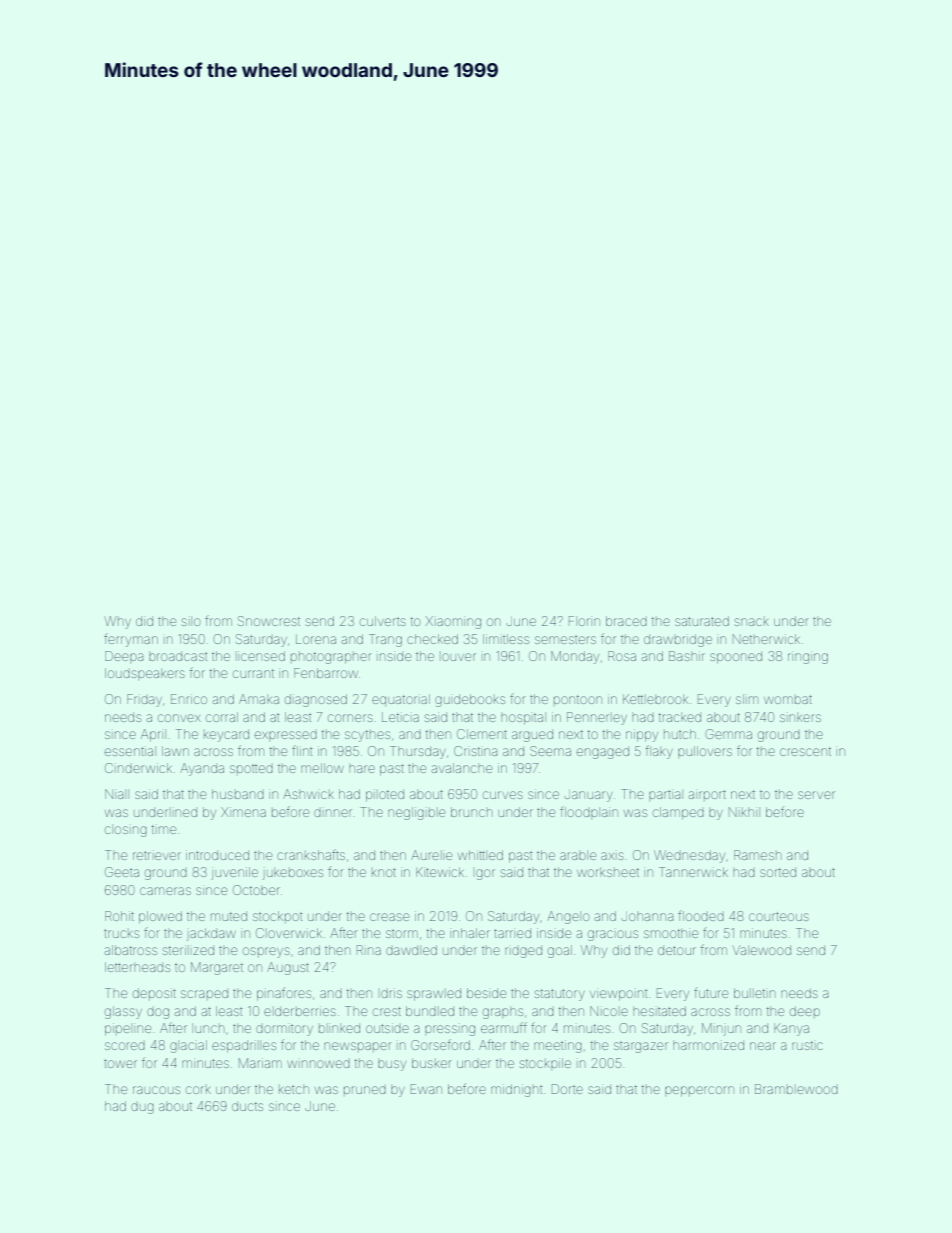 The width and height of the screenshot is (952, 1233). Describe the element at coordinates (752, 622) in the screenshot. I see `snack` at that location.
